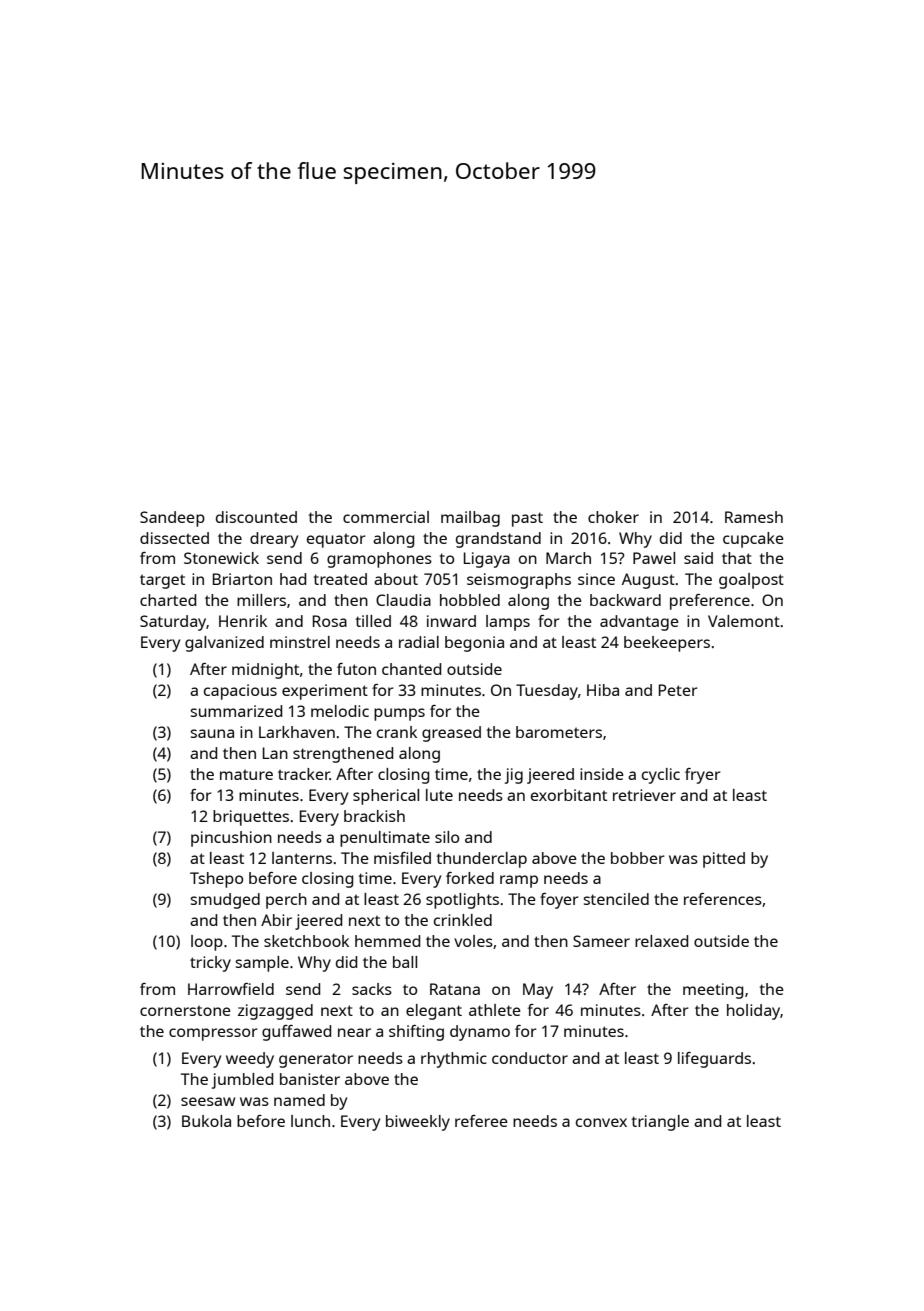 The width and height of the screenshot is (924, 1311). I want to click on Hiba, so click(603, 690).
